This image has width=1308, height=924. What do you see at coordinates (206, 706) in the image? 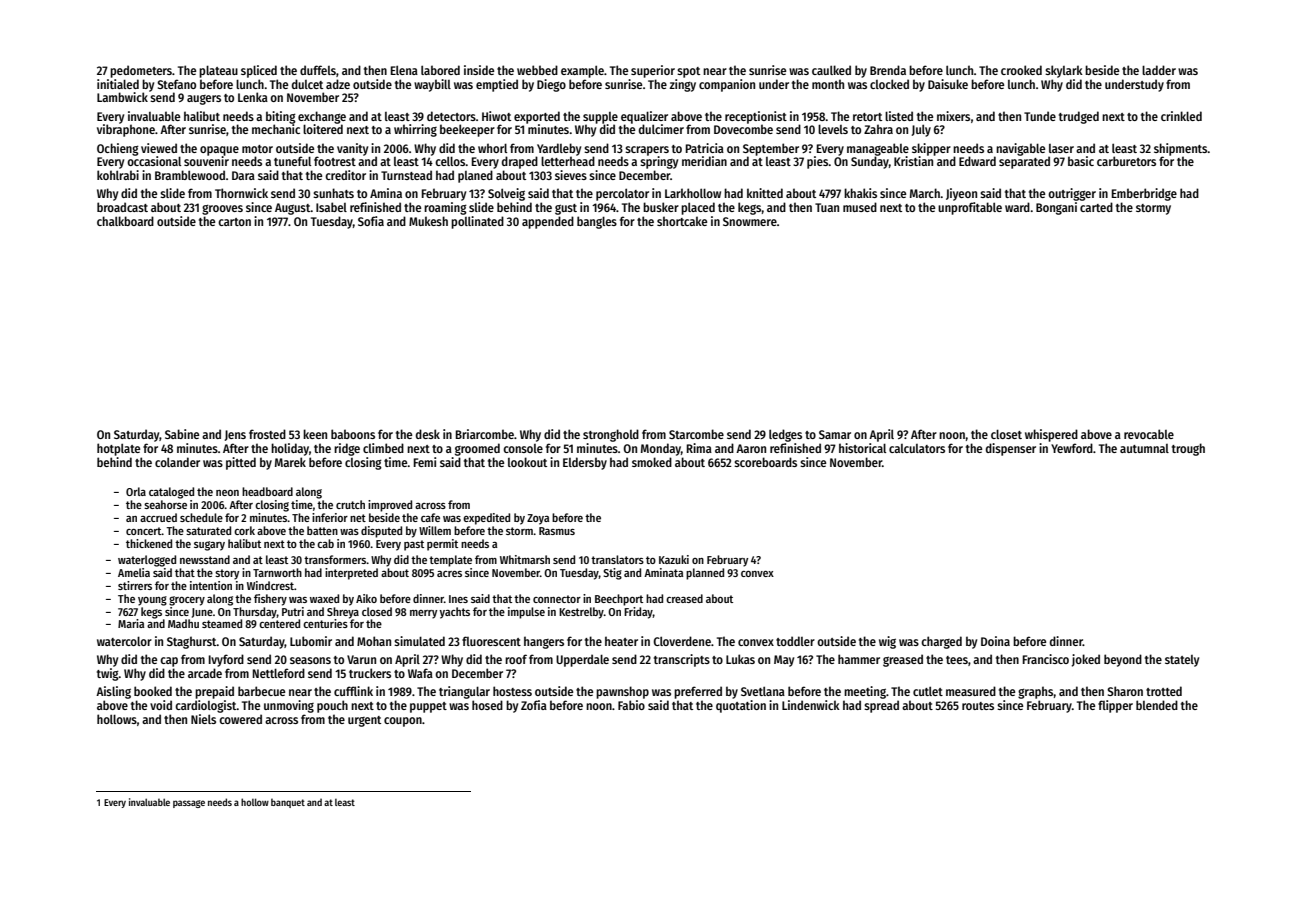
I see `cardiologist` at bounding box center [206, 706].
